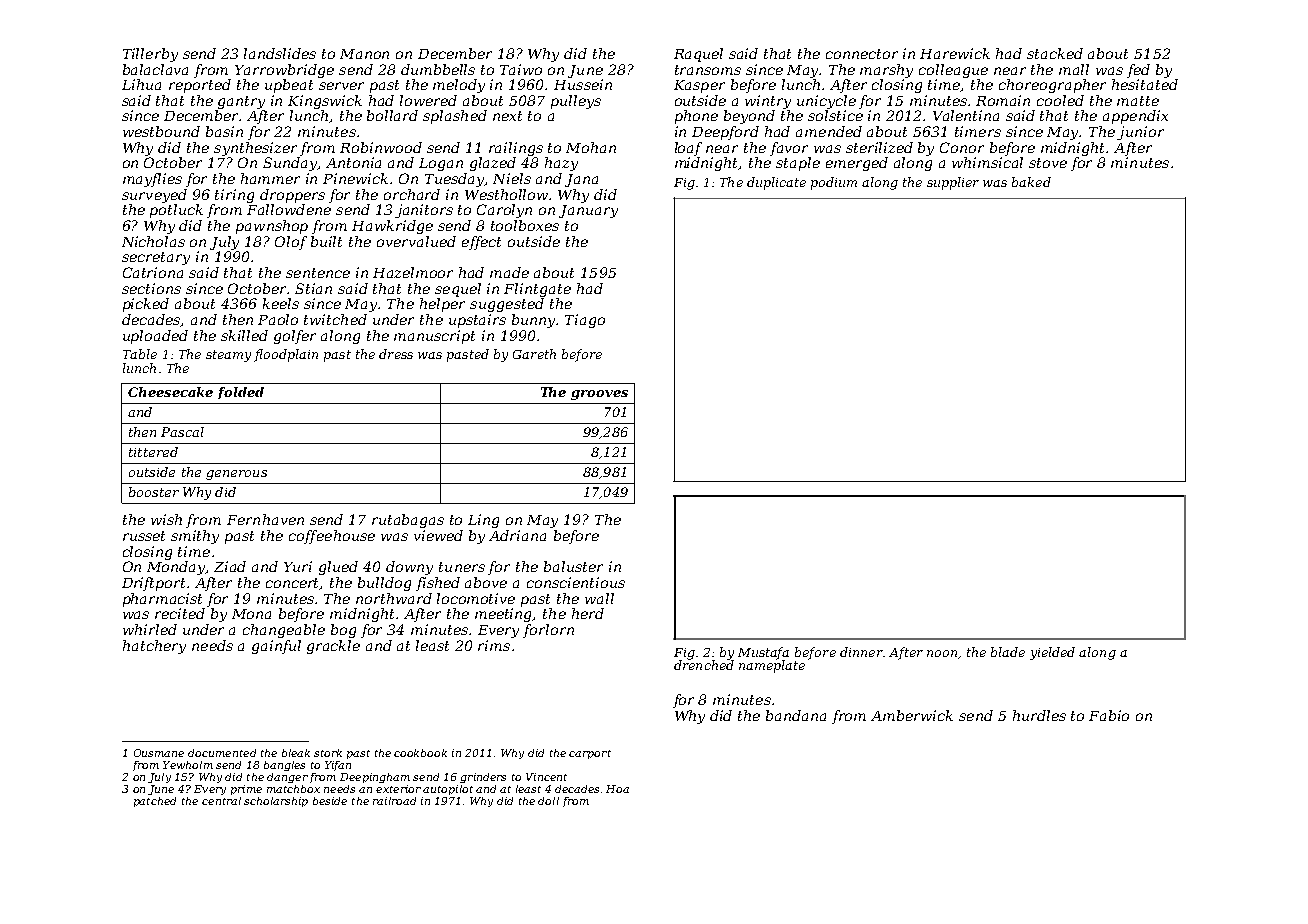  Describe the element at coordinates (942, 653) in the page. I see `noon` at that location.
